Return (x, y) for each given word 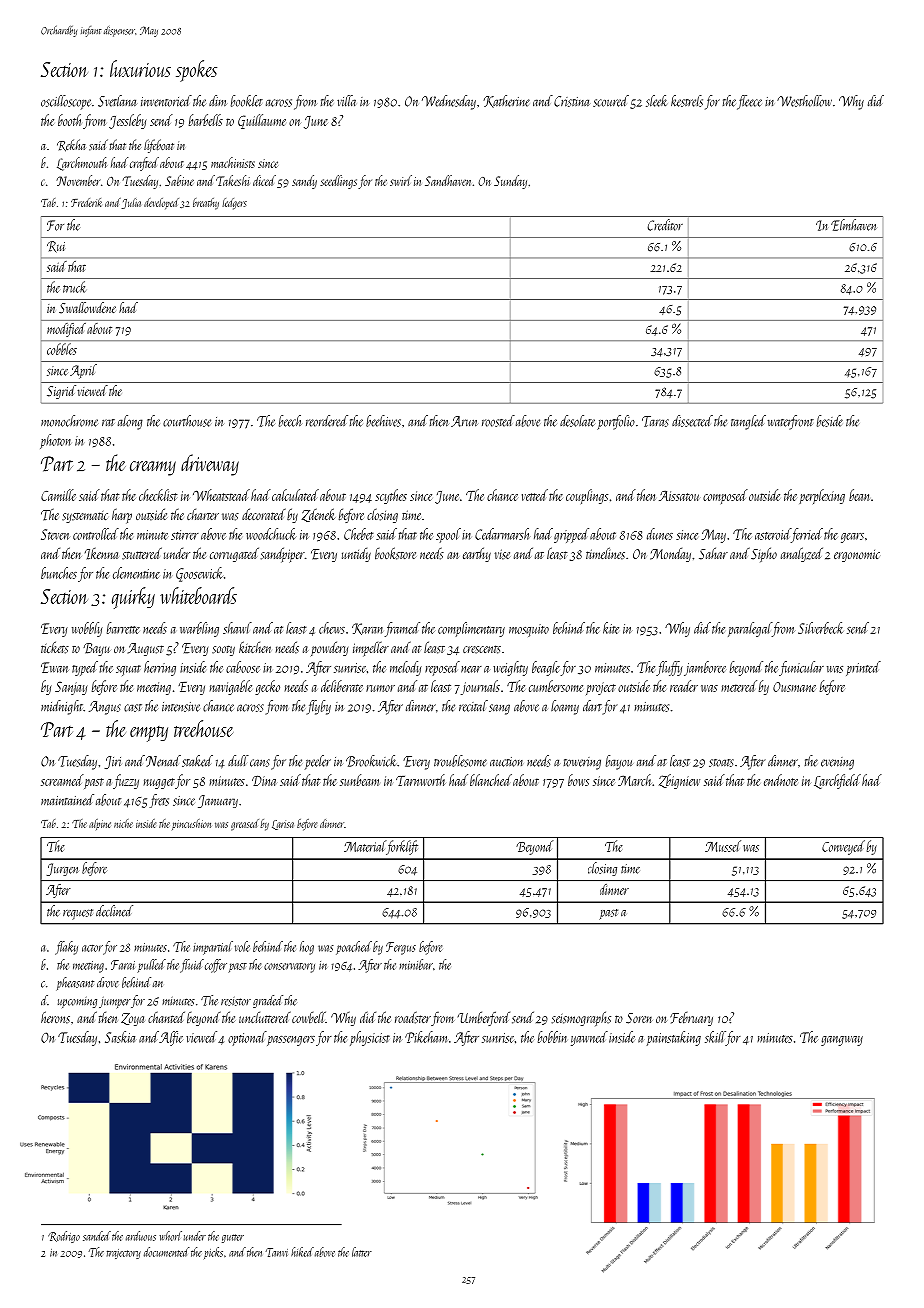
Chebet (359, 534)
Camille (58, 495)
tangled (748, 422)
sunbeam (359, 780)
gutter (233, 1238)
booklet (247, 101)
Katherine (506, 101)
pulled (151, 966)
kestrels (687, 101)
